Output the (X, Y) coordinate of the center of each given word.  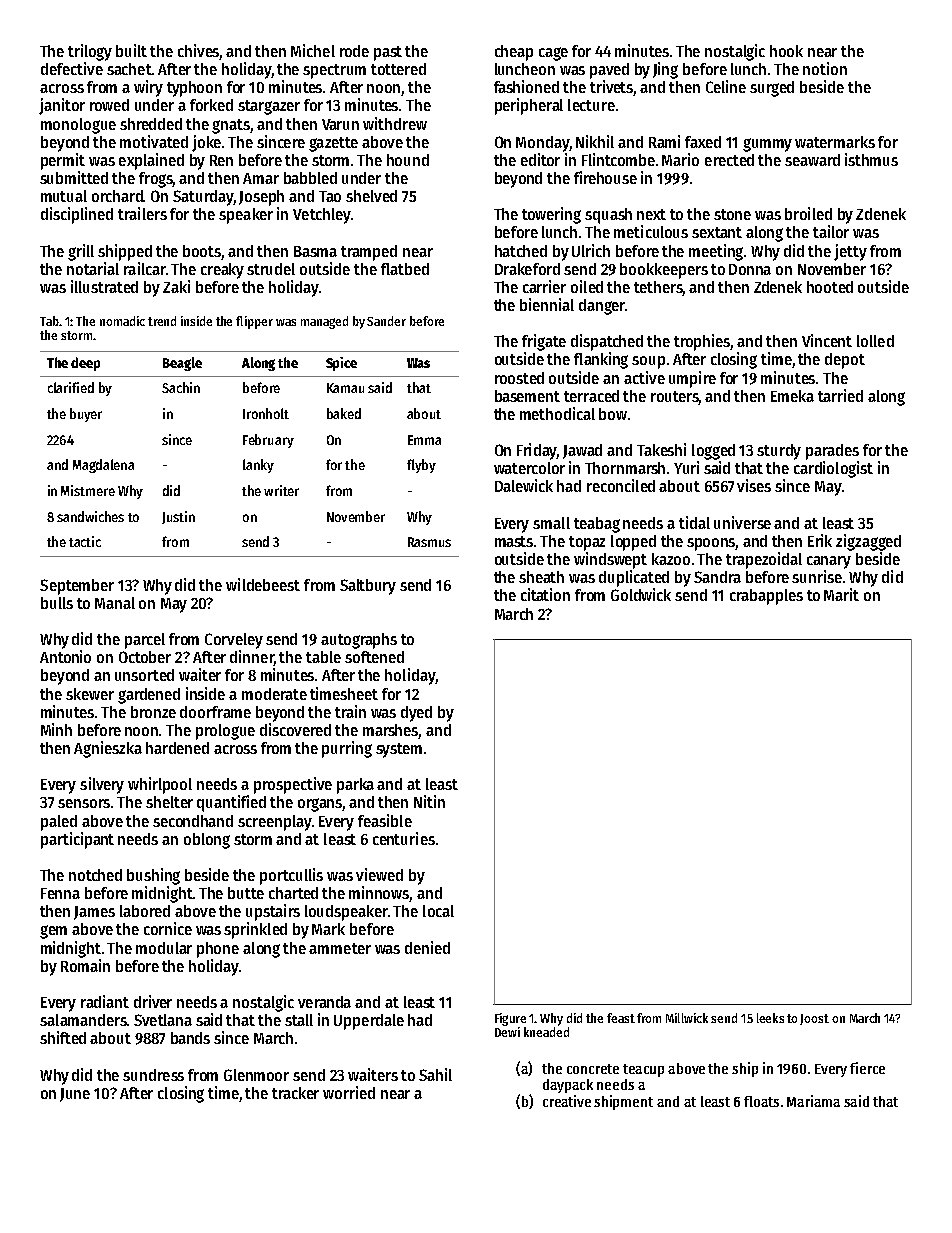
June (75, 1095)
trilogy (90, 52)
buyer (86, 415)
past (388, 53)
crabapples (766, 597)
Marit (841, 594)
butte (246, 893)
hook (786, 51)
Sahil (435, 1074)
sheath (541, 577)
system (399, 750)
